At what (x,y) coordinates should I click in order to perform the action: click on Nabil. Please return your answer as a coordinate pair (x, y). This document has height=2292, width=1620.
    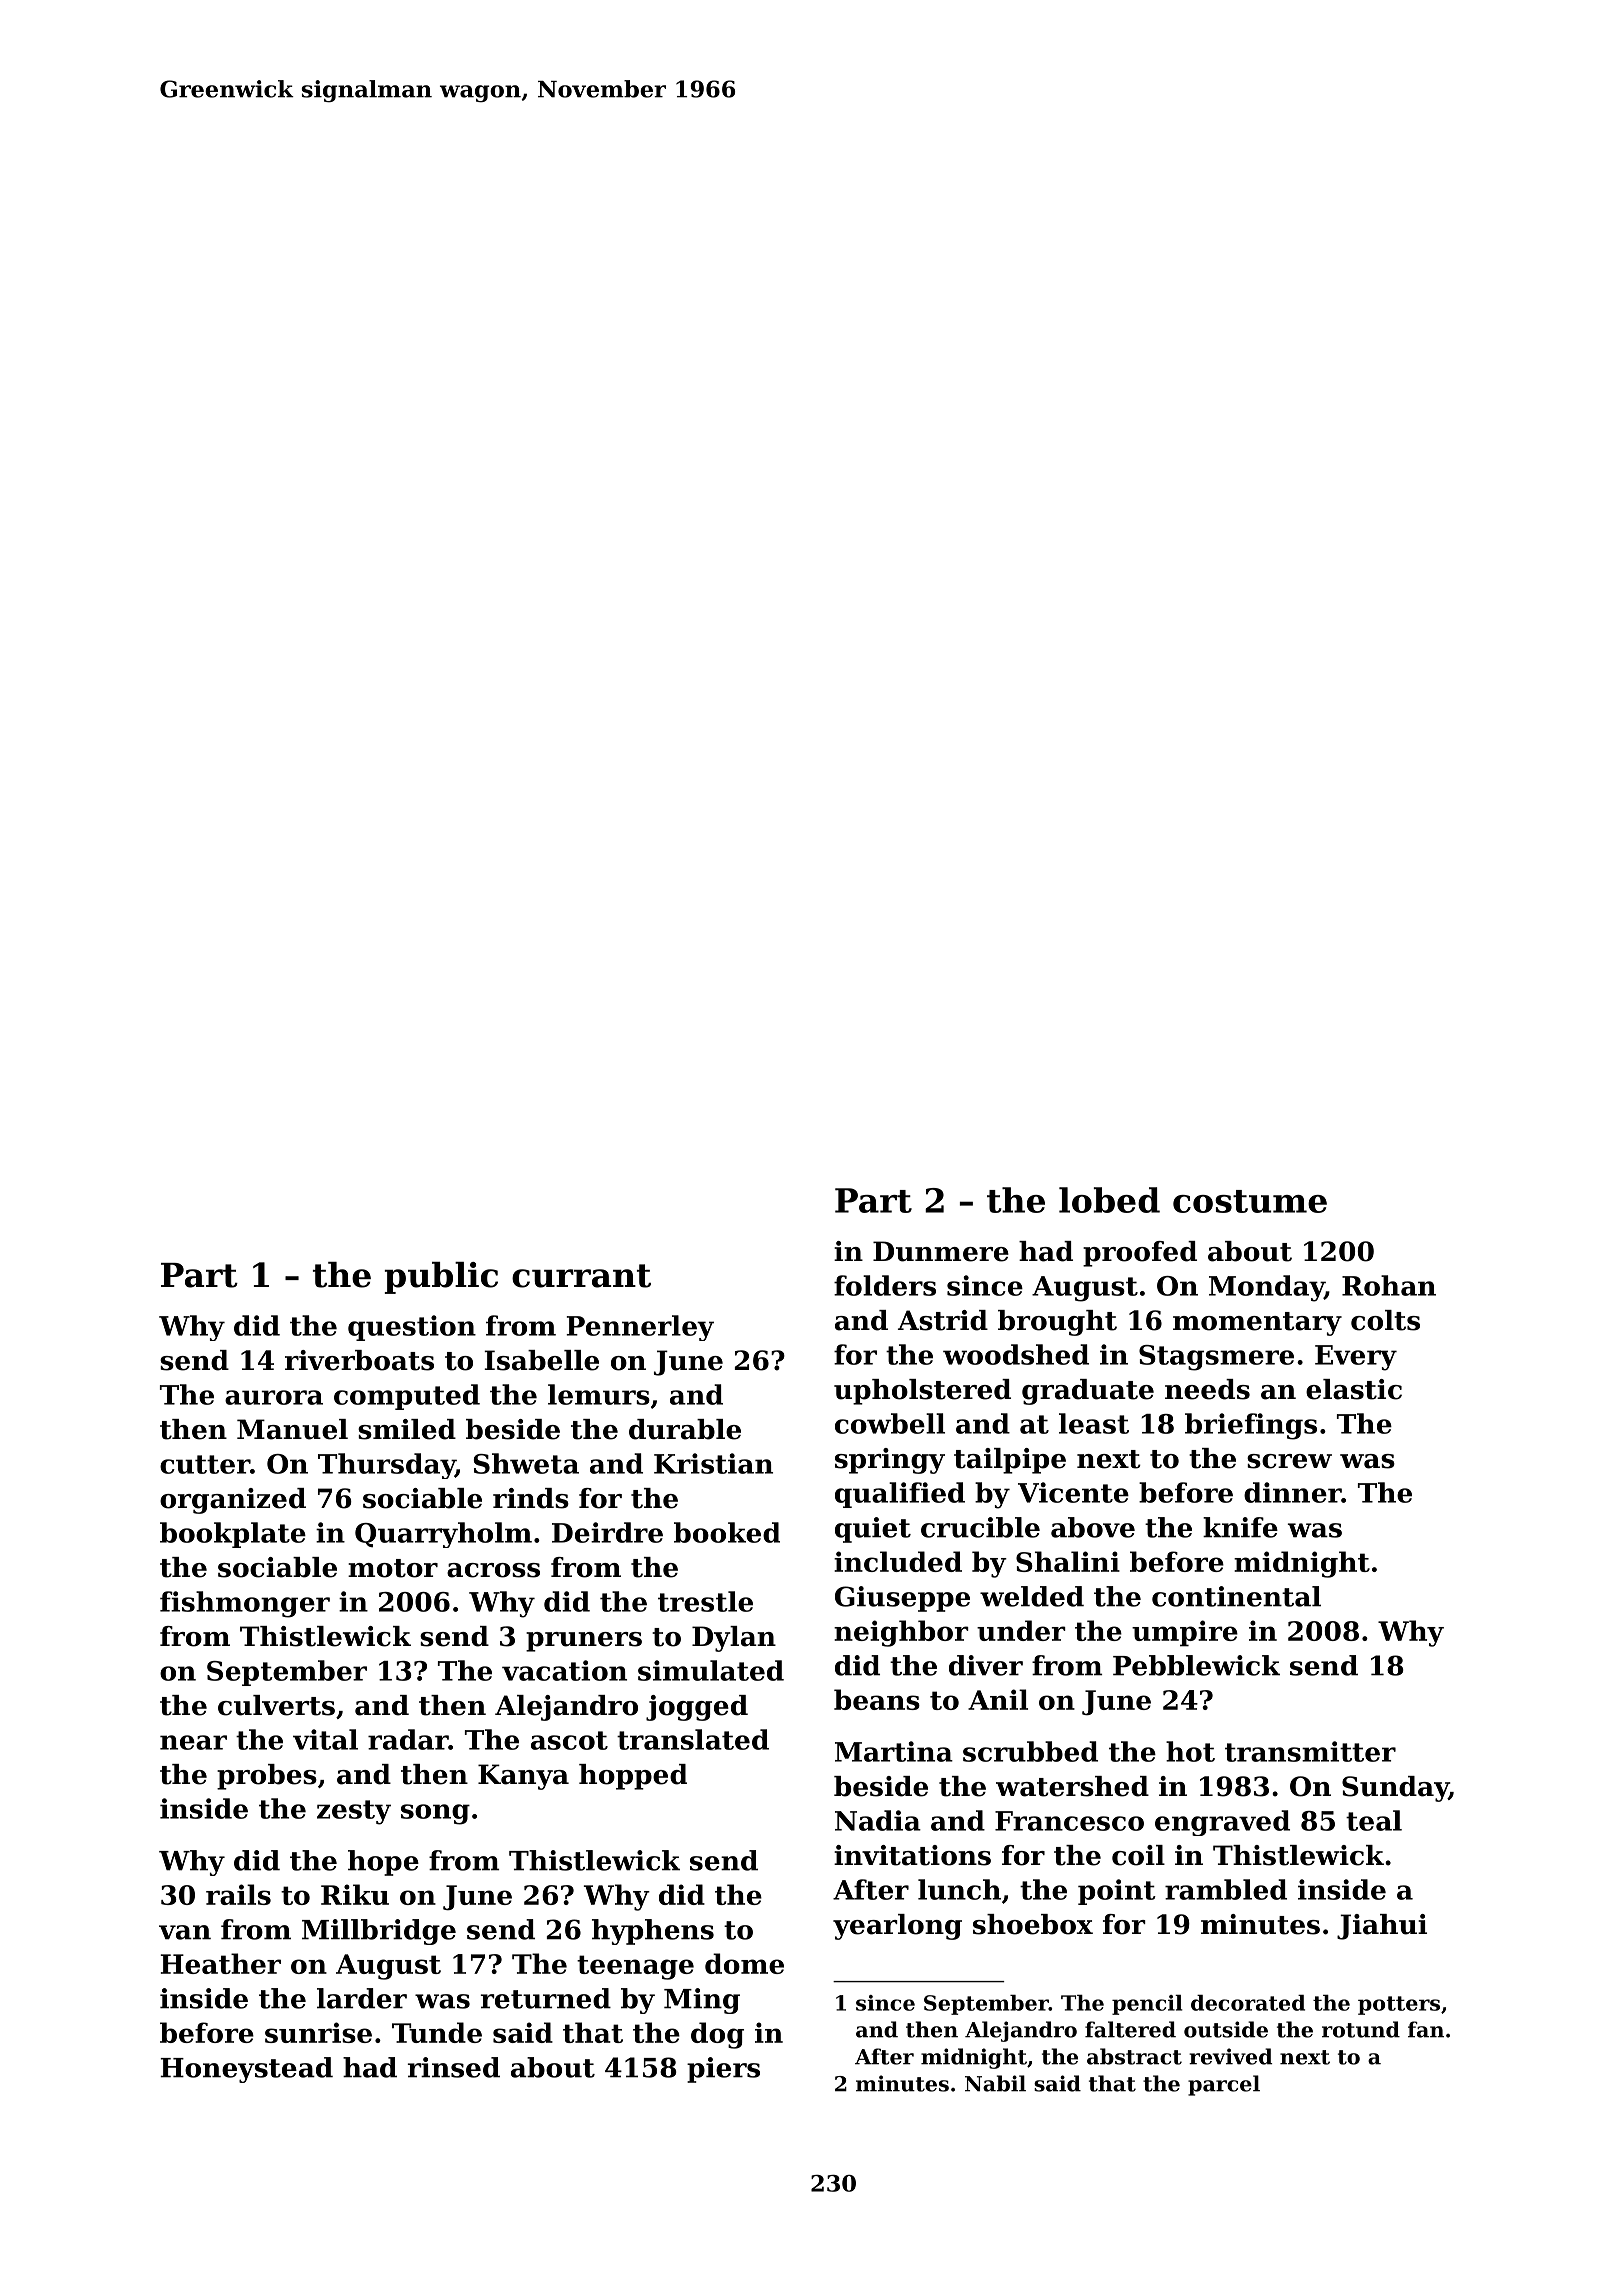
    Looking at the image, I should click on (995, 2083).
